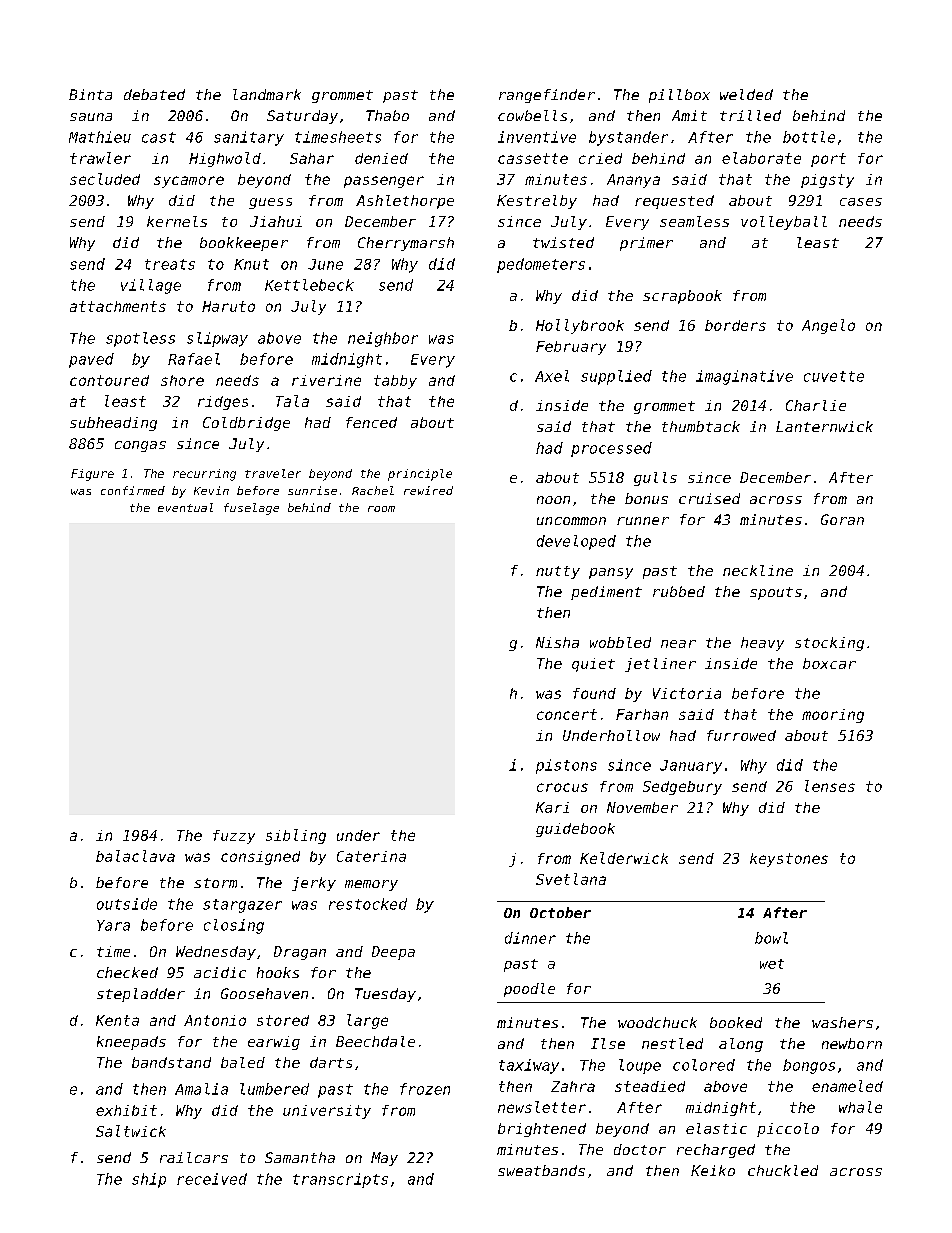 The height and width of the image is (1233, 952). What do you see at coordinates (384, 1159) in the image?
I see `May` at bounding box center [384, 1159].
